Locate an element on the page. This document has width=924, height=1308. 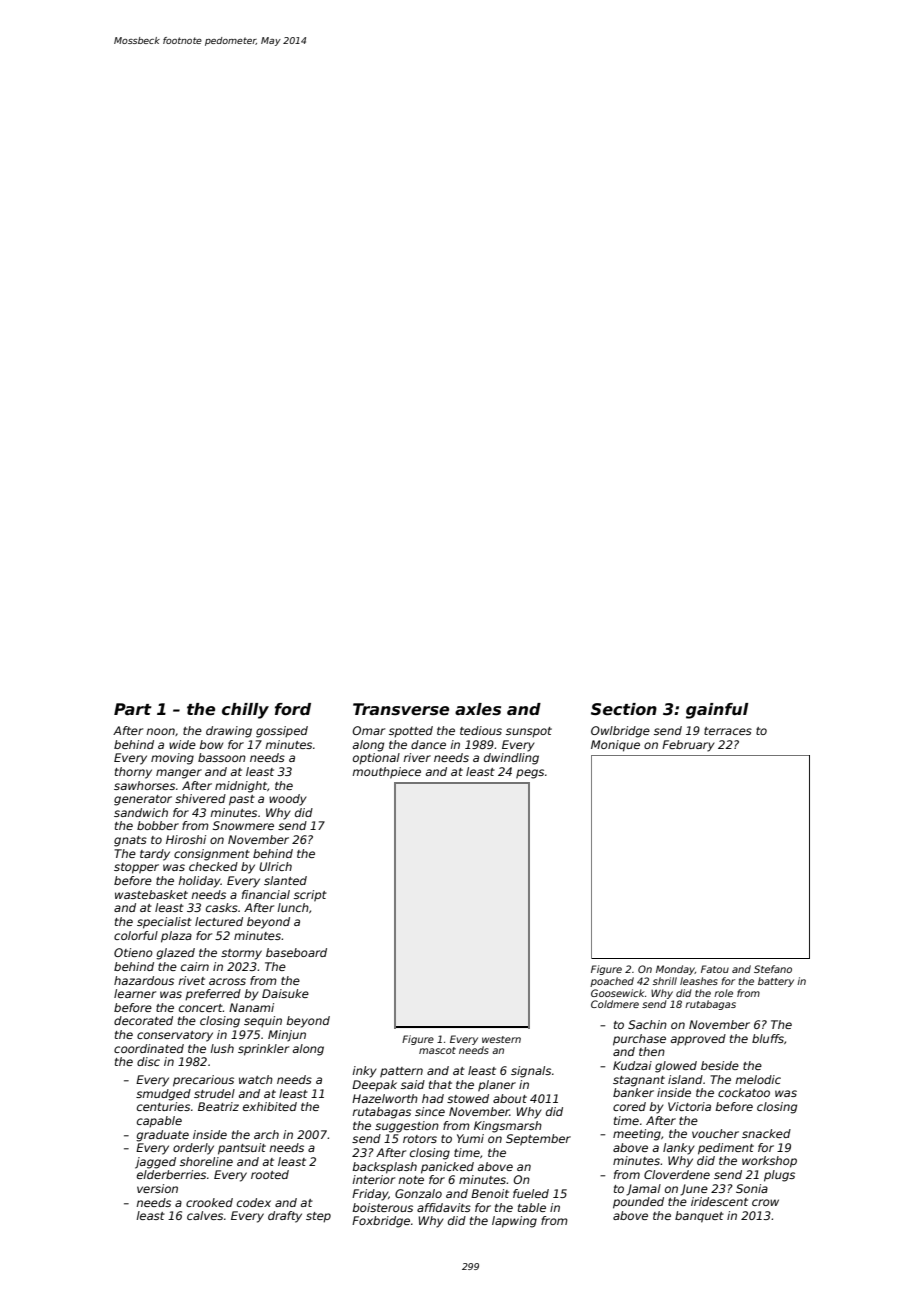
Cloverdene is located at coordinates (677, 1174).
